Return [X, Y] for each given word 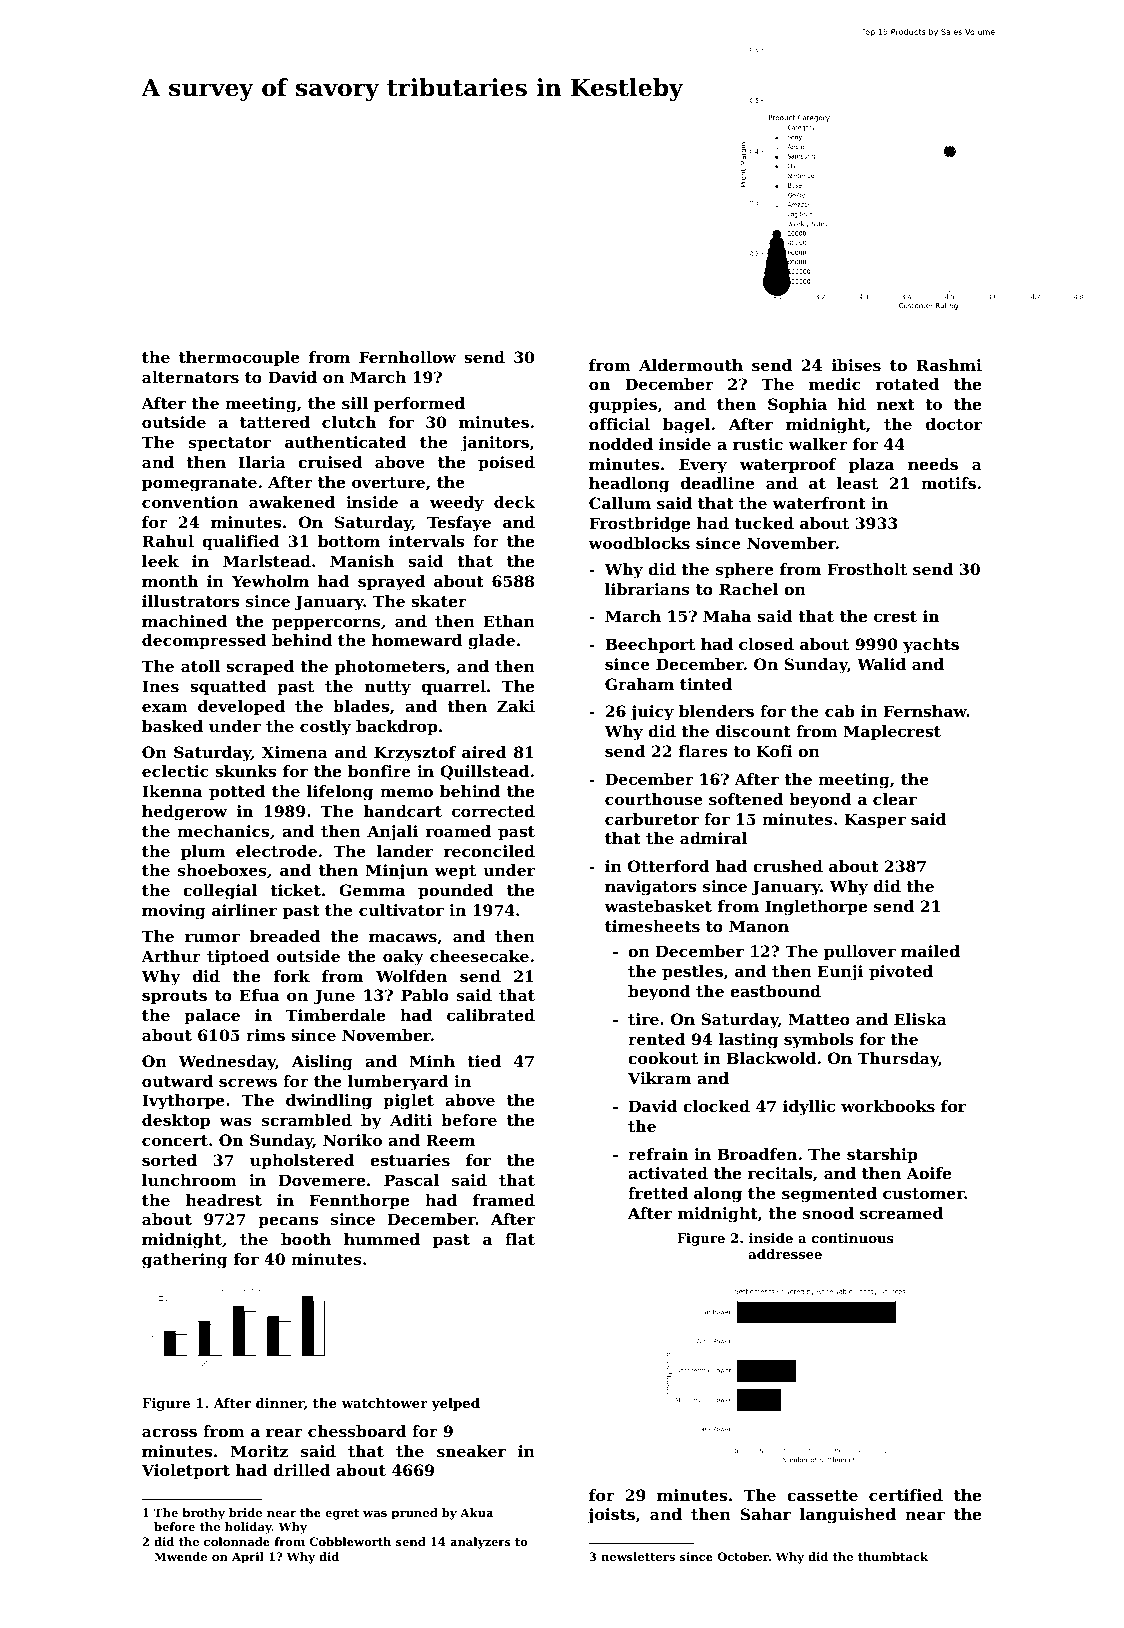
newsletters [638, 1556]
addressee [785, 1254]
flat [520, 1239]
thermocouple [239, 359]
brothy [203, 1514]
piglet [408, 1102]
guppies [623, 406]
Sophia [797, 406]
